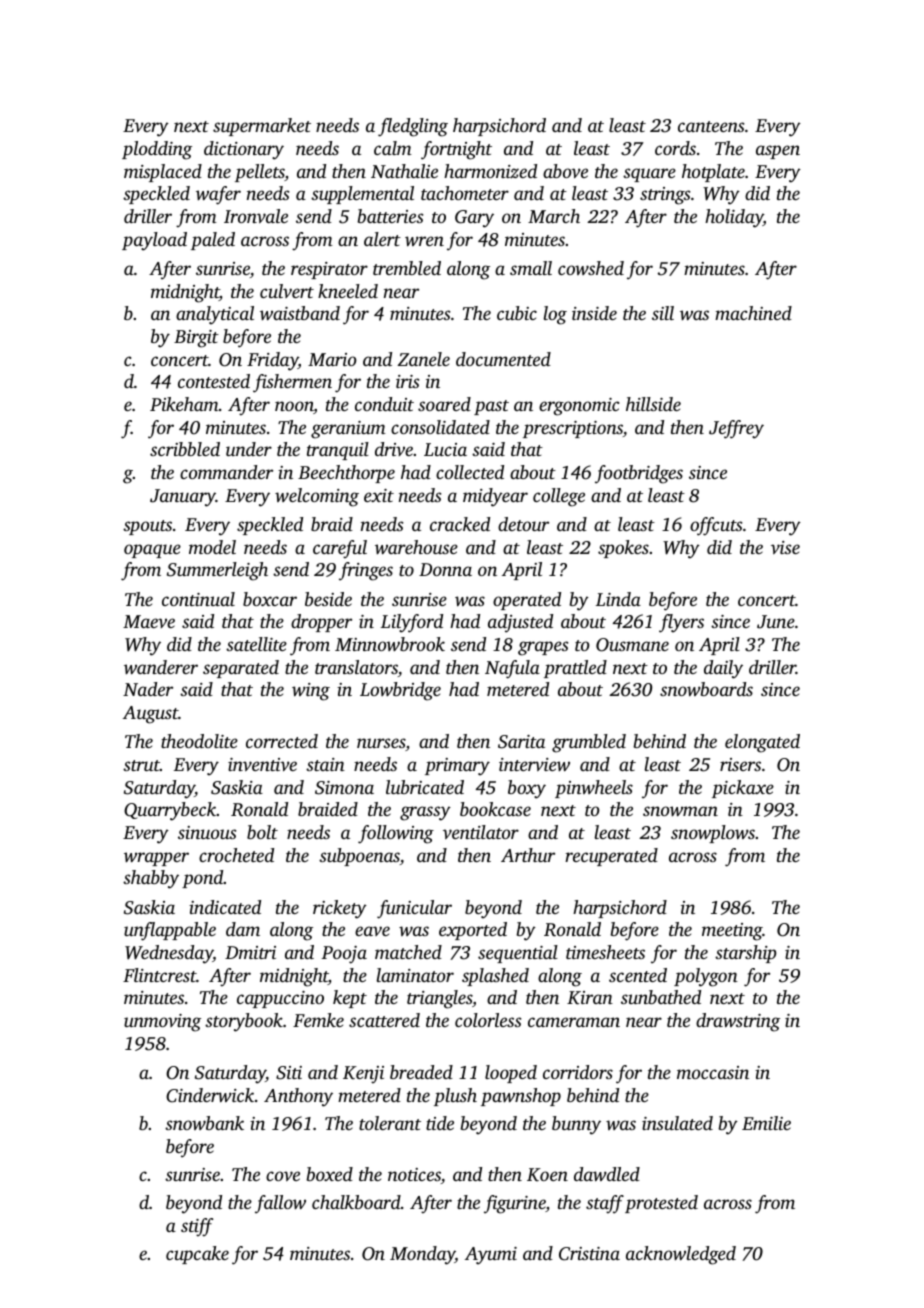  Describe the element at coordinates (384, 404) in the screenshot. I see `conduit` at that location.
